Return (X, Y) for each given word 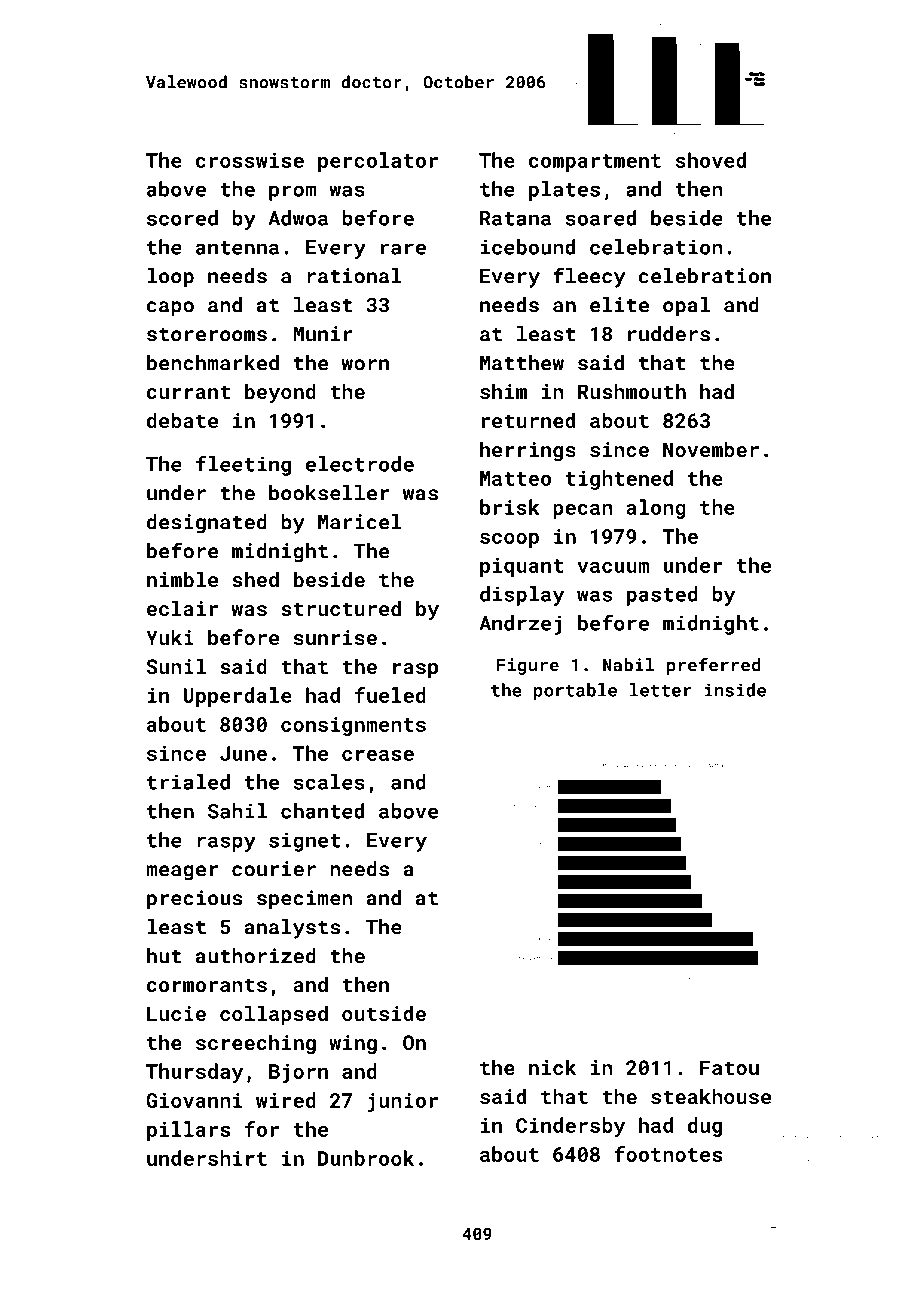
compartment (595, 163)
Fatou (729, 1067)
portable (575, 691)
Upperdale (238, 697)
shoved (711, 160)
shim (503, 391)
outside (384, 1013)
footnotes (668, 1154)
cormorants (207, 985)
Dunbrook (366, 1158)
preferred (714, 666)
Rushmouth (632, 391)
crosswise (250, 160)
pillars (188, 1131)
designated (207, 524)
